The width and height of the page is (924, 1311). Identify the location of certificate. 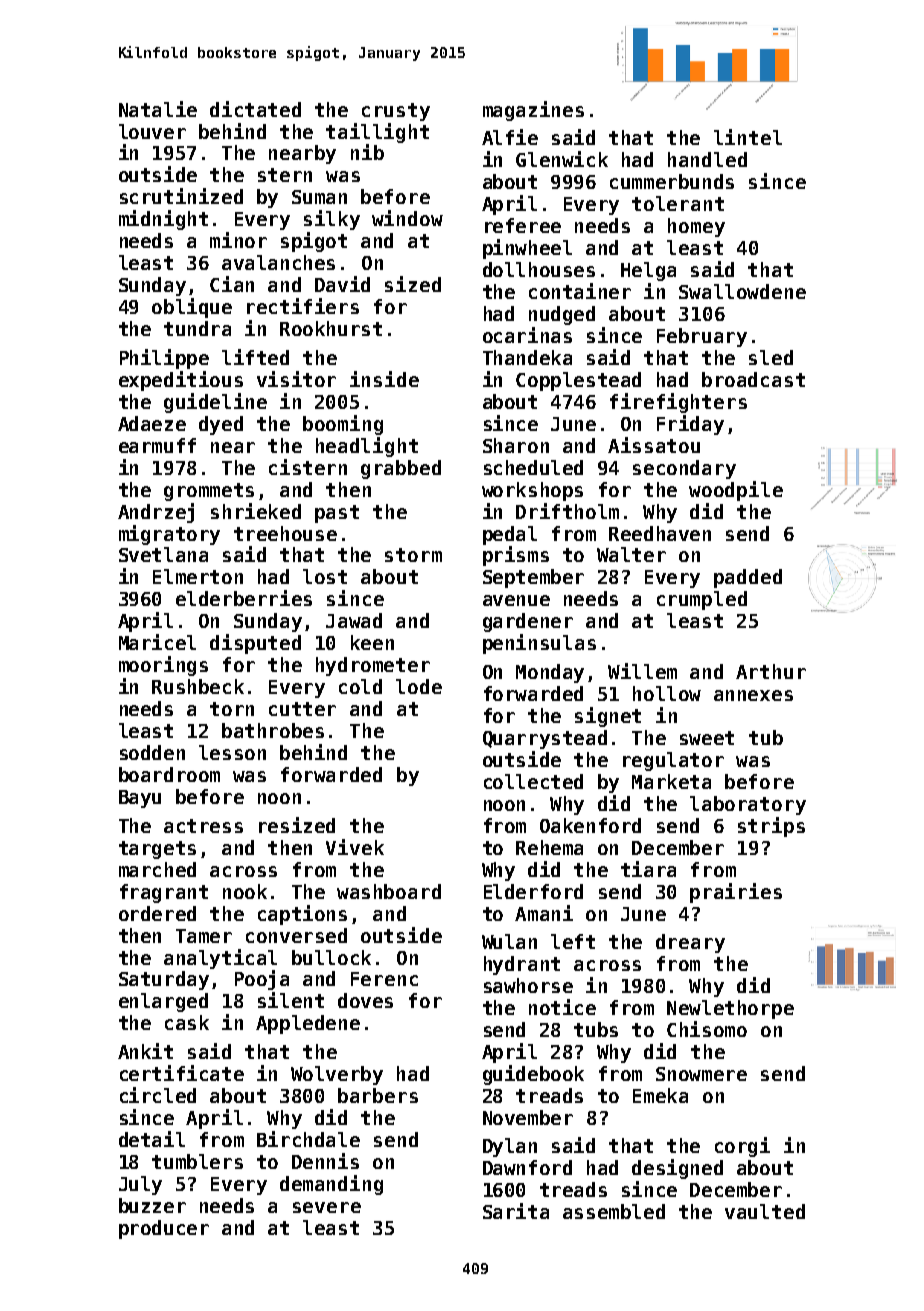
(182, 1073).
